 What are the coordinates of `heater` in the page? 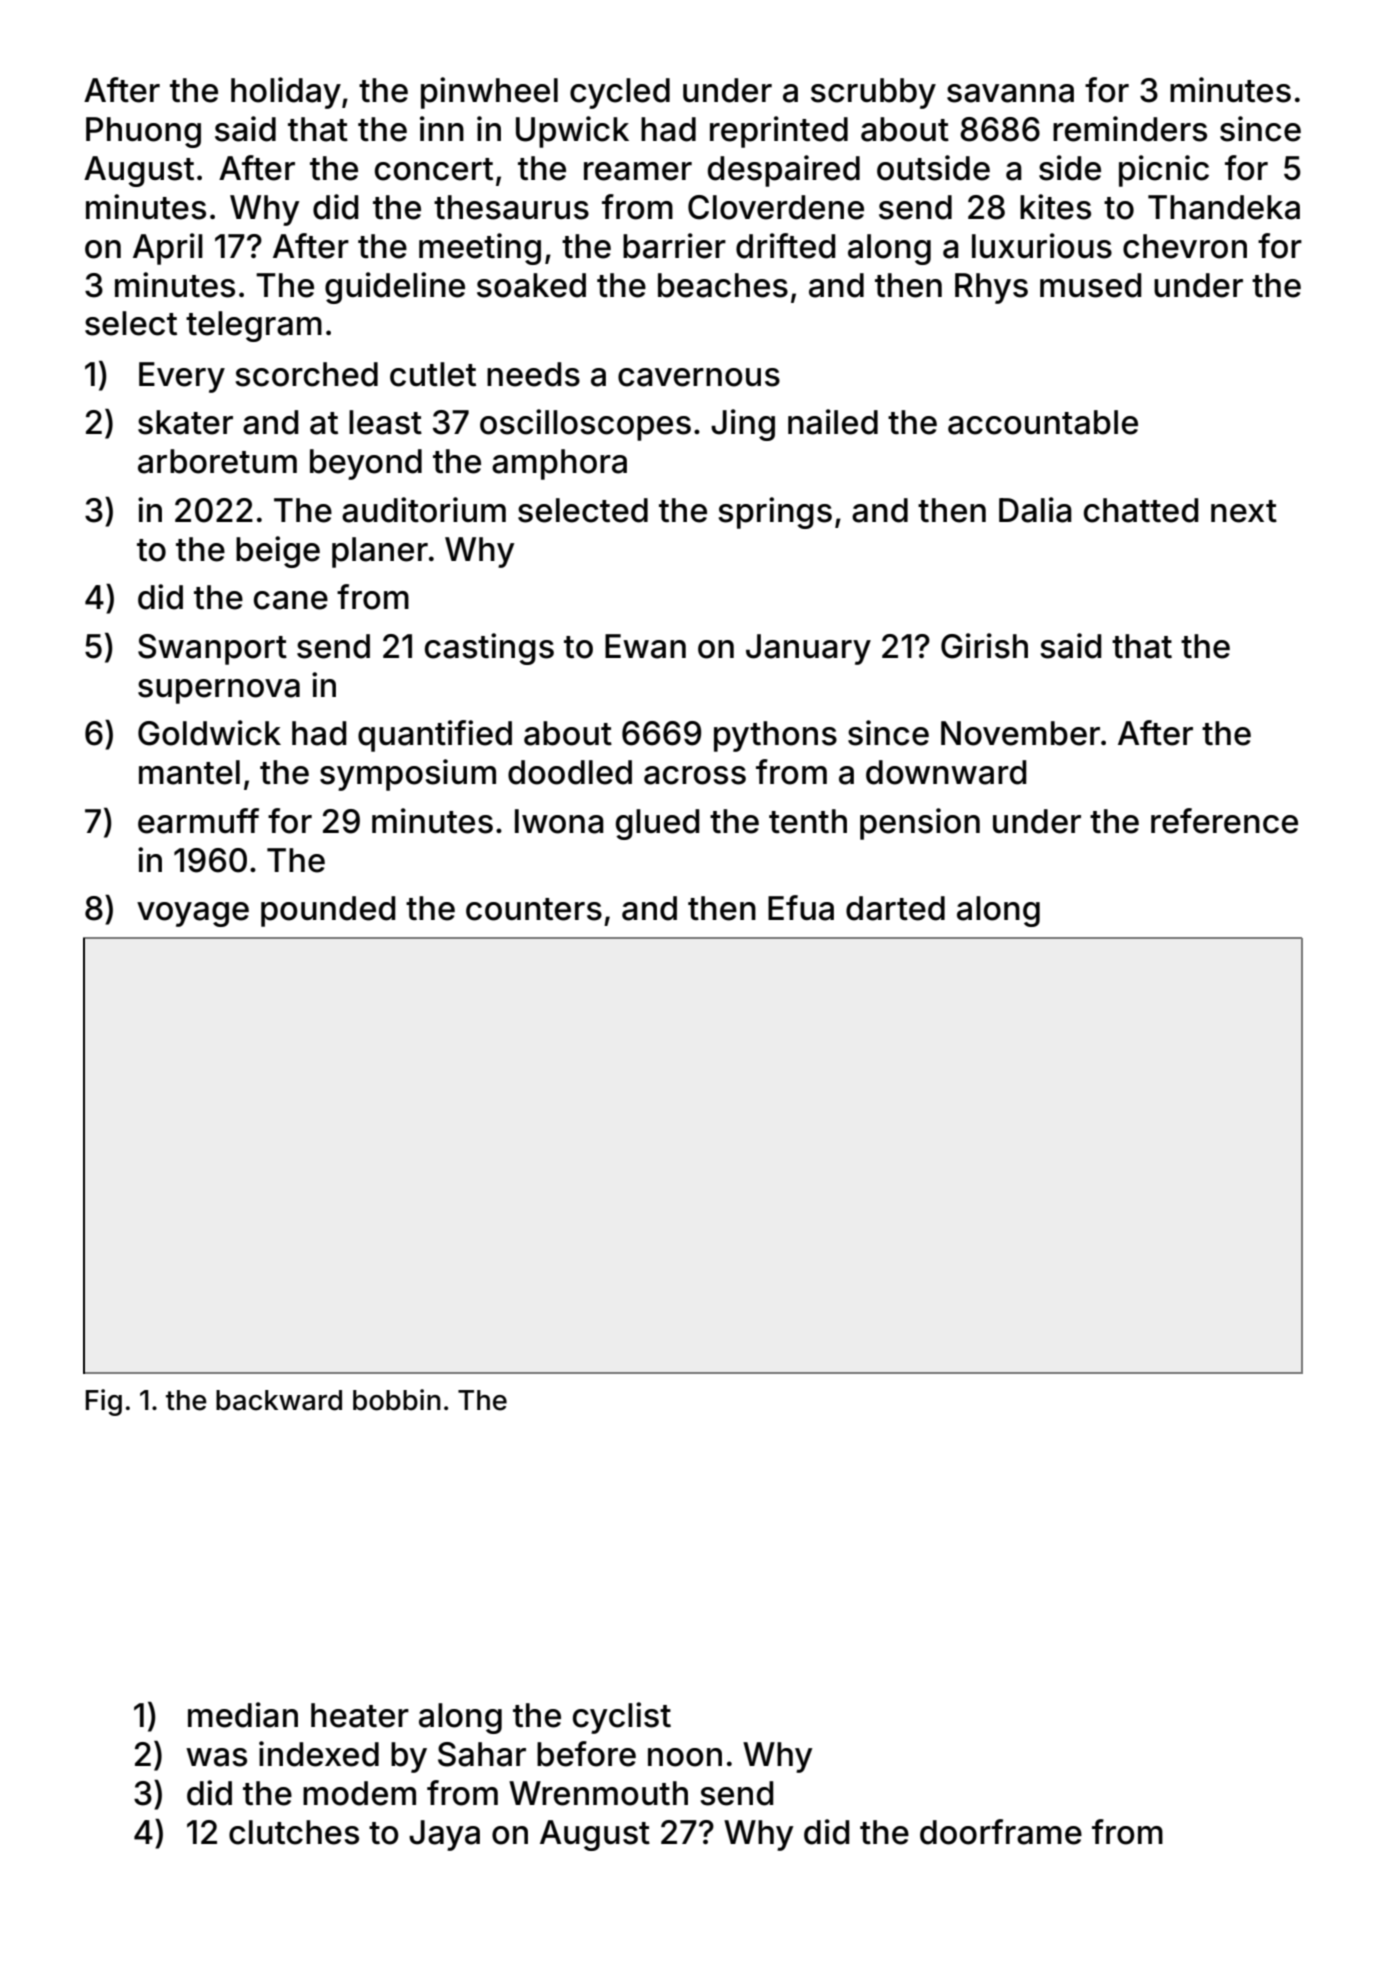 It's located at (360, 1715).
